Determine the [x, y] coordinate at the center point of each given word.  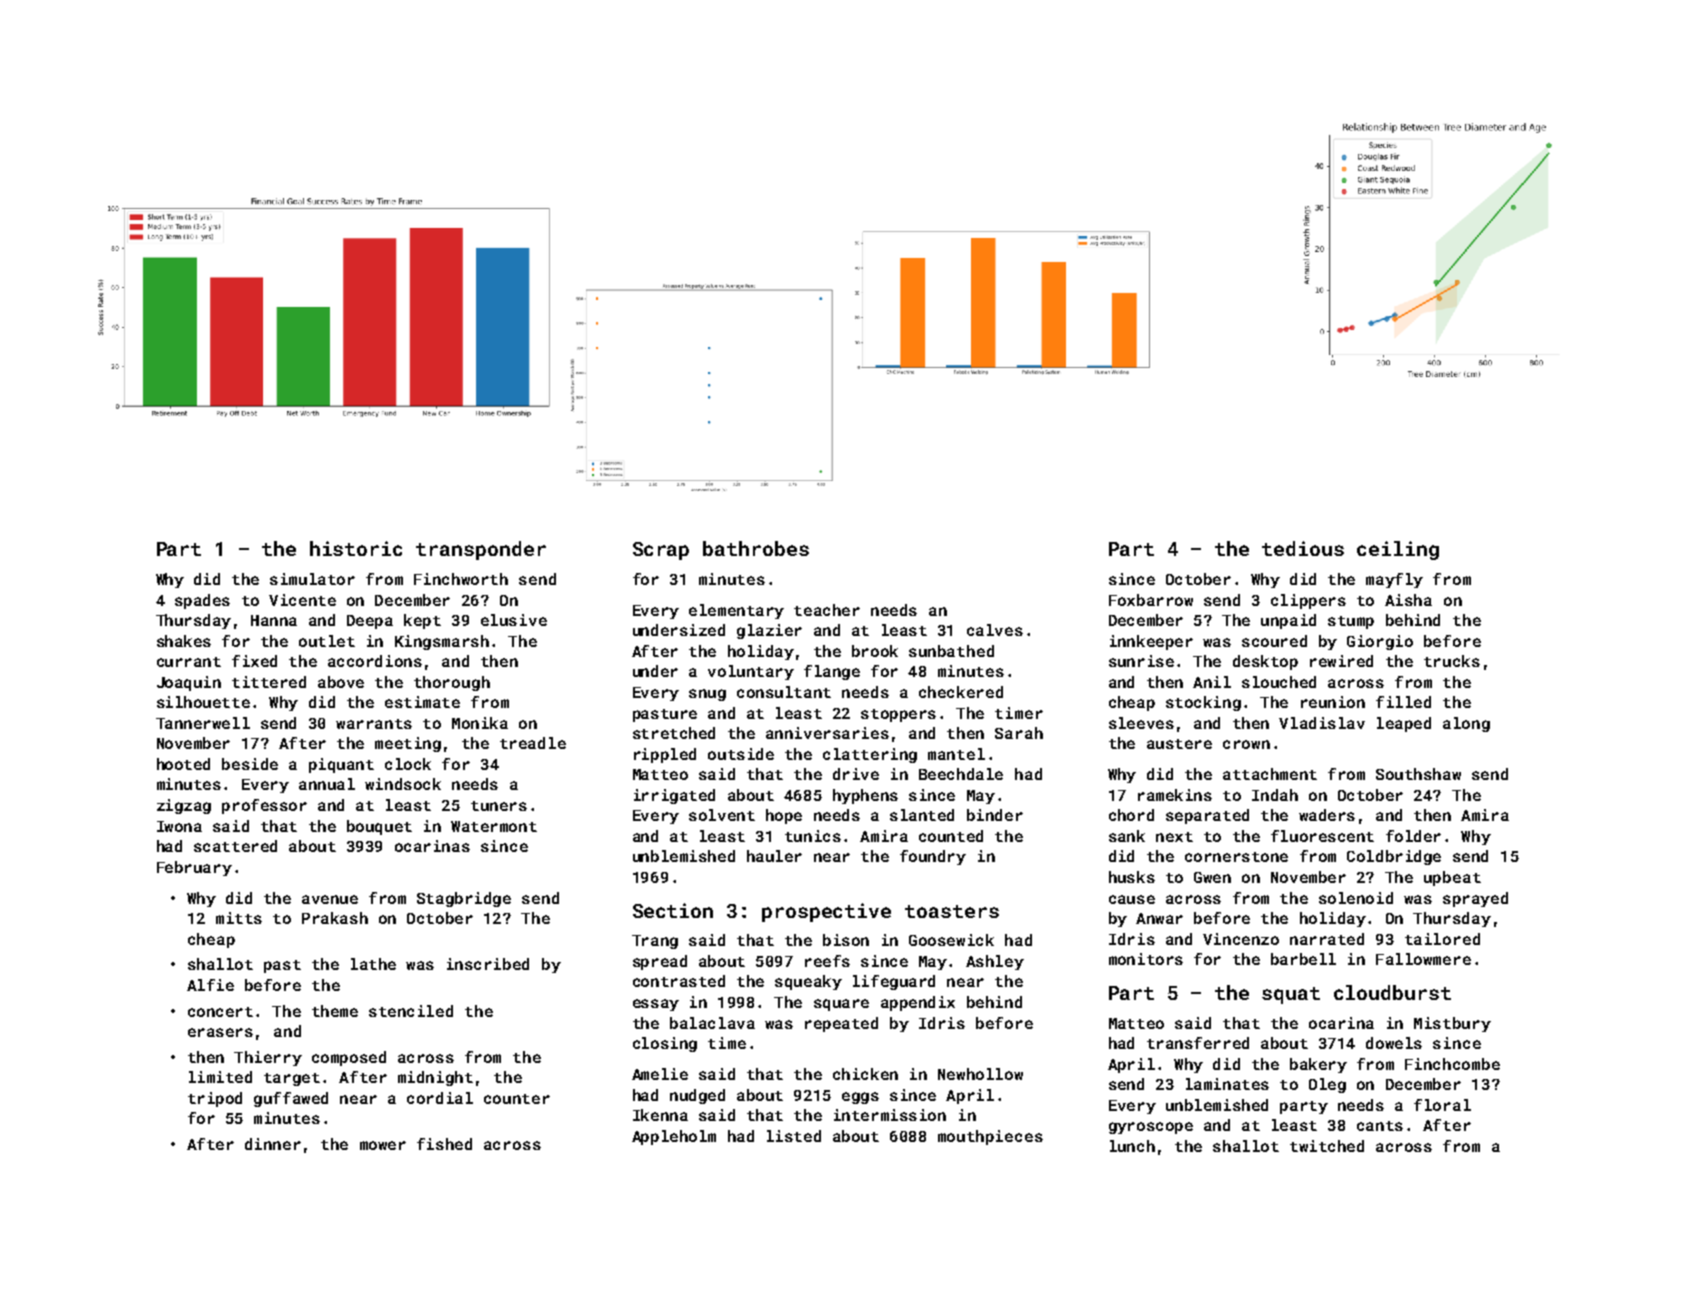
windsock [403, 784]
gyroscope [1151, 1128]
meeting [408, 744]
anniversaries [827, 733]
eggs [860, 1098]
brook [875, 651]
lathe [373, 964]
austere [1179, 744]
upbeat [1452, 878]
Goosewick [951, 940]
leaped [1404, 724]
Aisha [1408, 600]
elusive [514, 620]
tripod [215, 1099]
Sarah [1019, 733]
